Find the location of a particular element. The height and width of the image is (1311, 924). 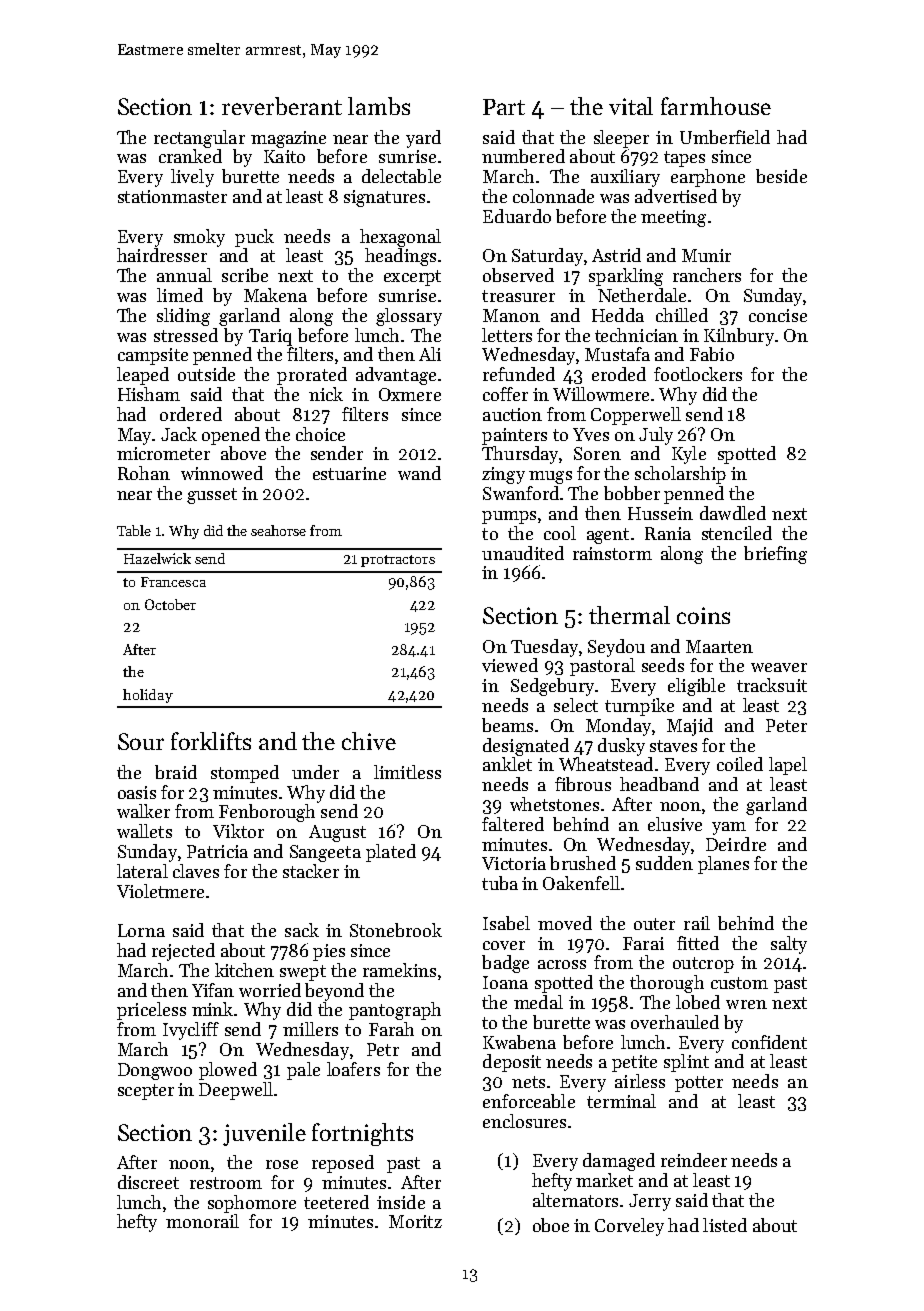

magazine is located at coordinates (288, 139).
